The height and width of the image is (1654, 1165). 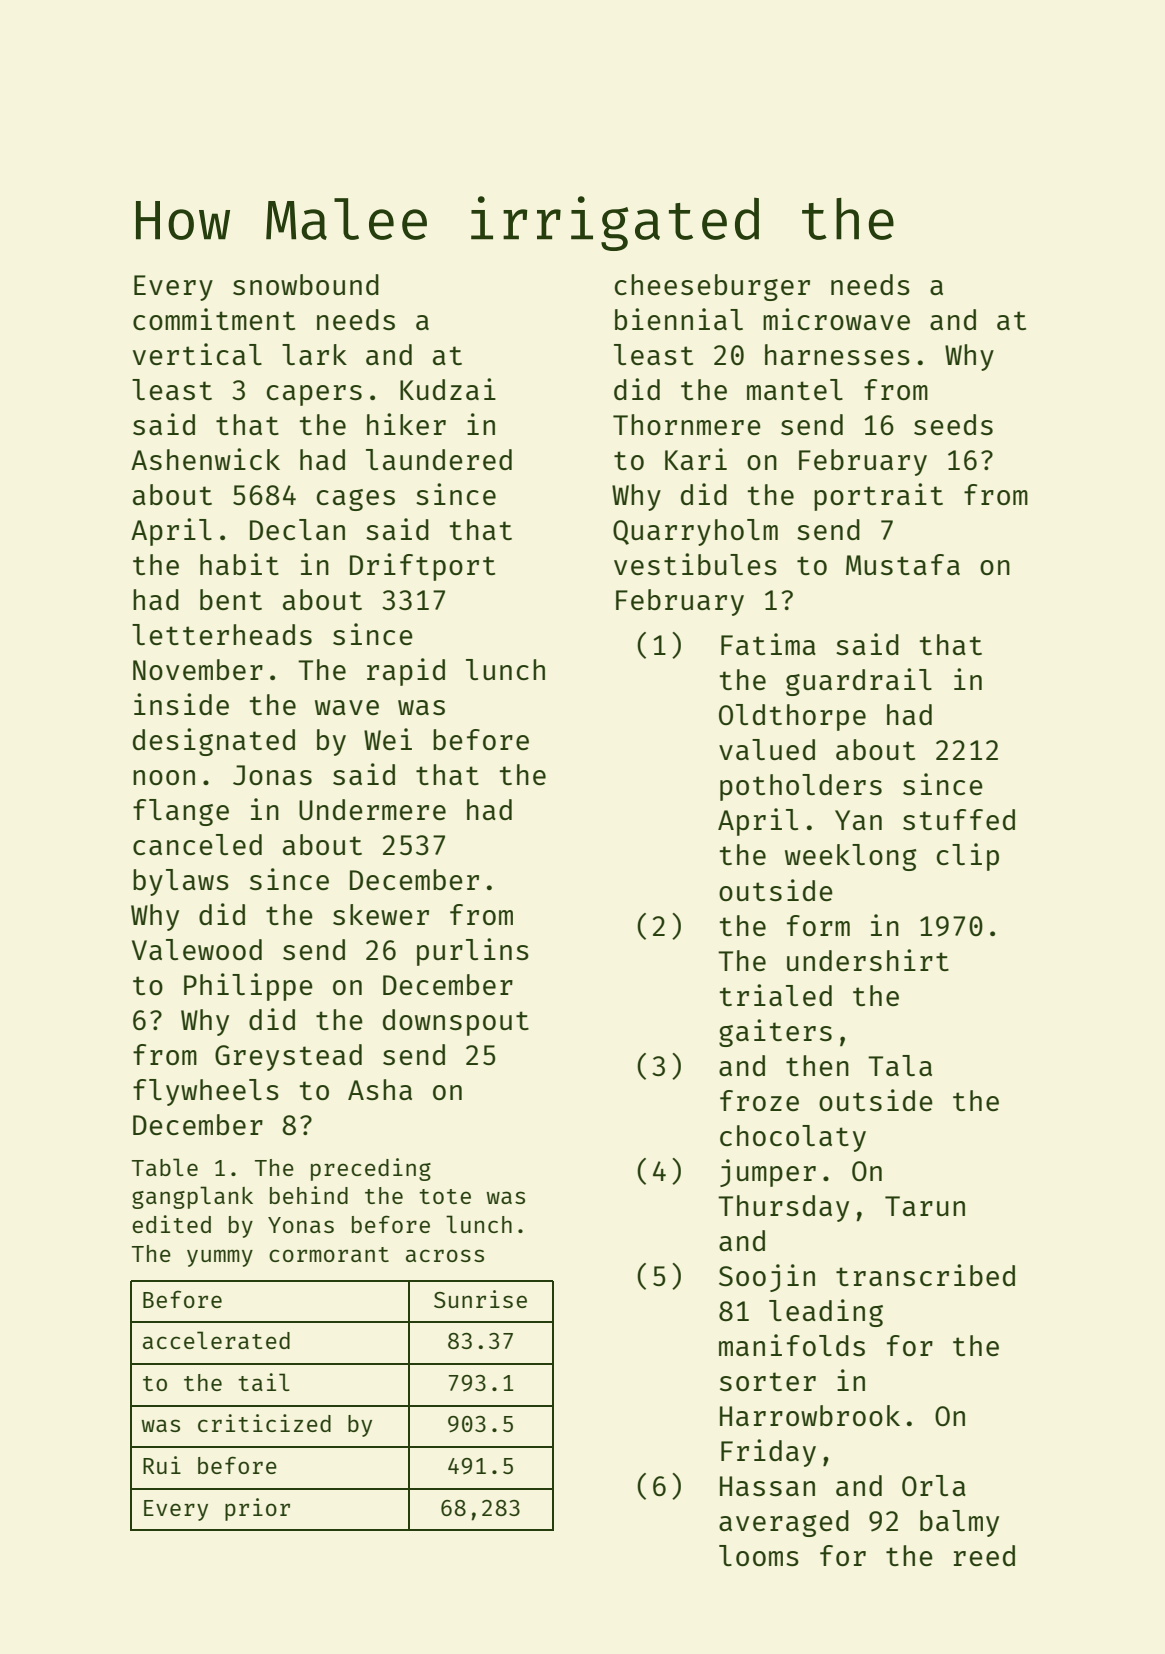 I want to click on Wei, so click(x=388, y=739).
